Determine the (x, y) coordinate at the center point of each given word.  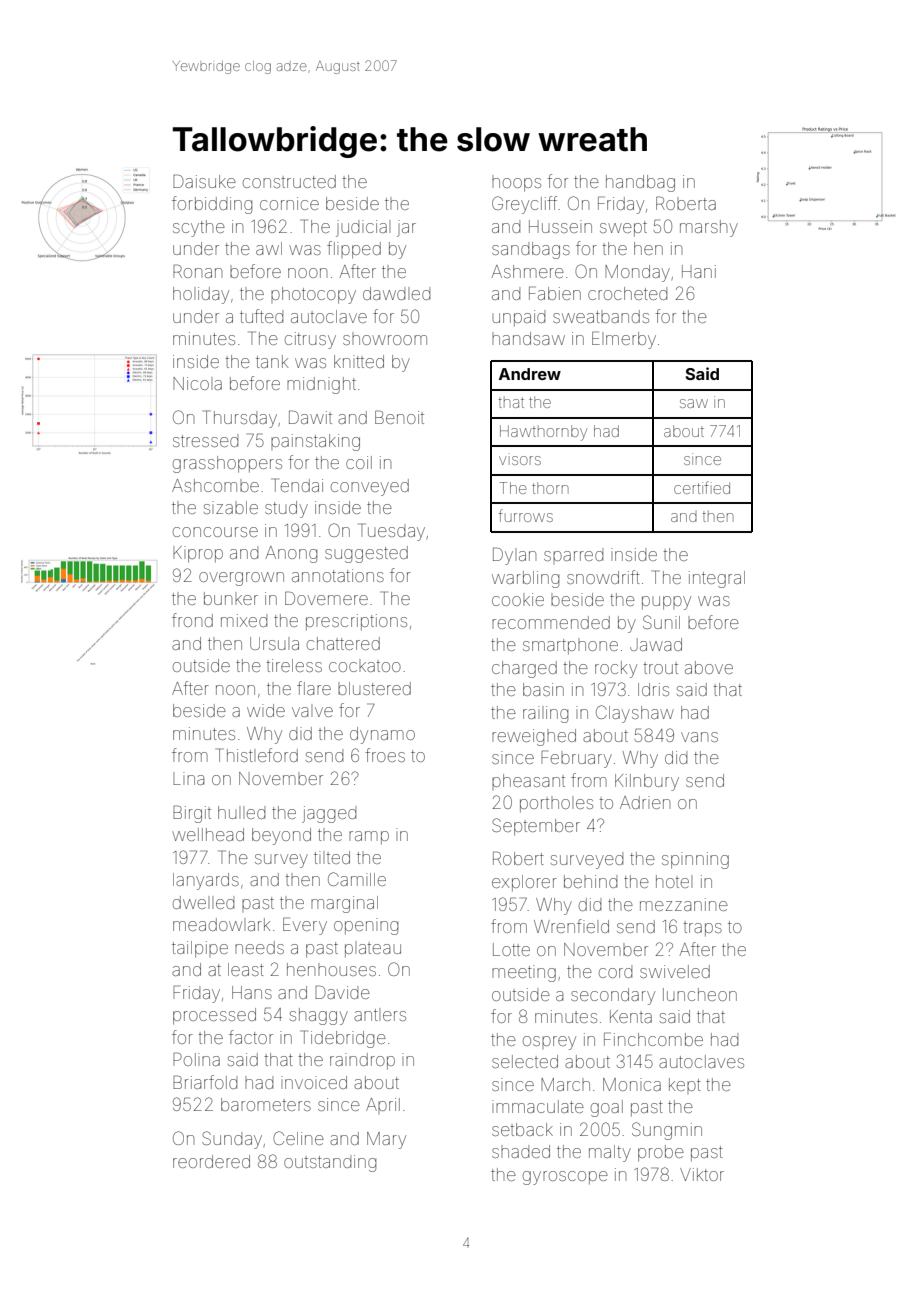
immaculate (538, 1106)
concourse (215, 532)
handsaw (528, 338)
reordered (211, 1161)
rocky (616, 669)
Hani (699, 271)
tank (272, 361)
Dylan (514, 556)
